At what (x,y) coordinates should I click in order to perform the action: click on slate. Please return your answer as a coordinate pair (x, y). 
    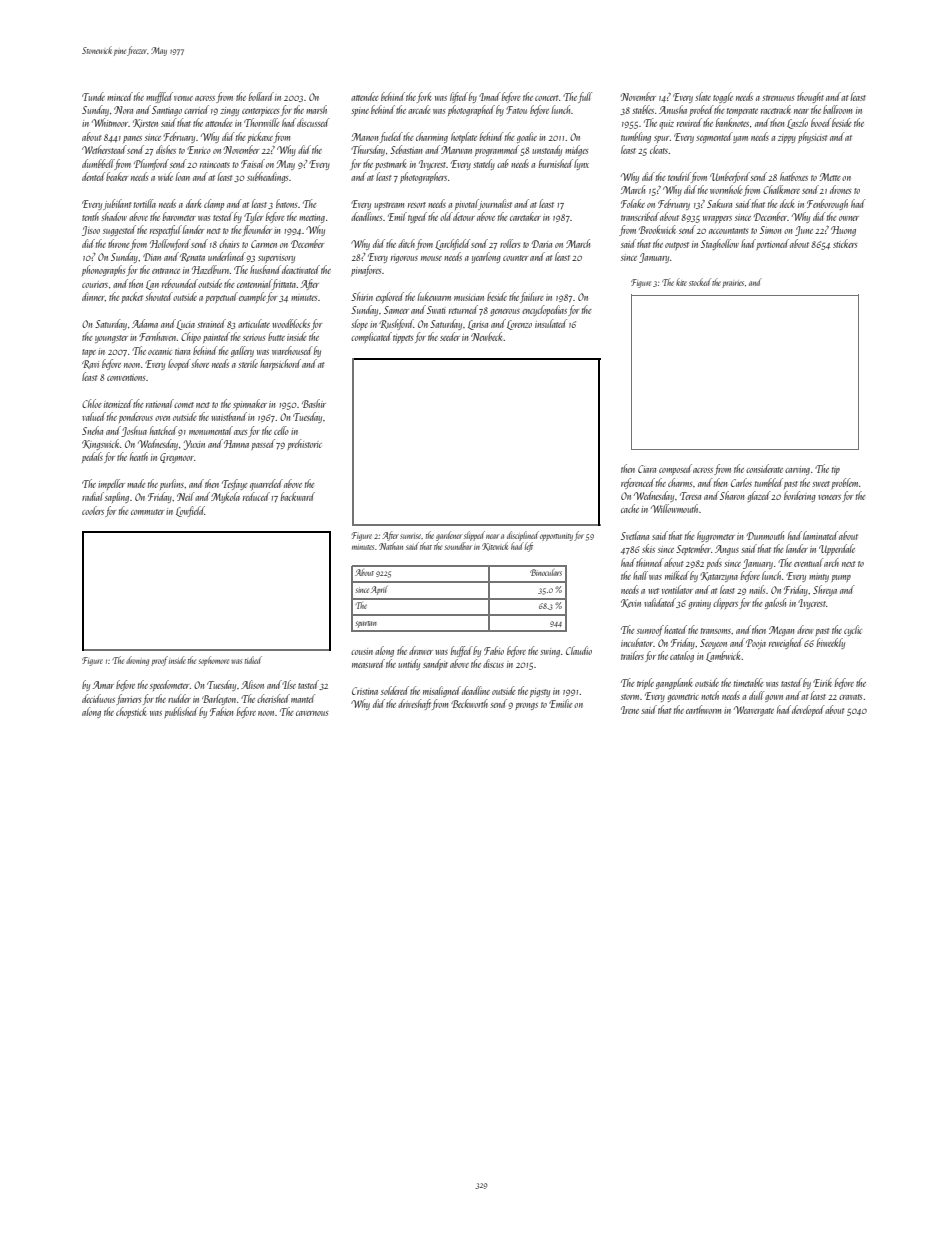
    Looking at the image, I should click on (703, 96).
